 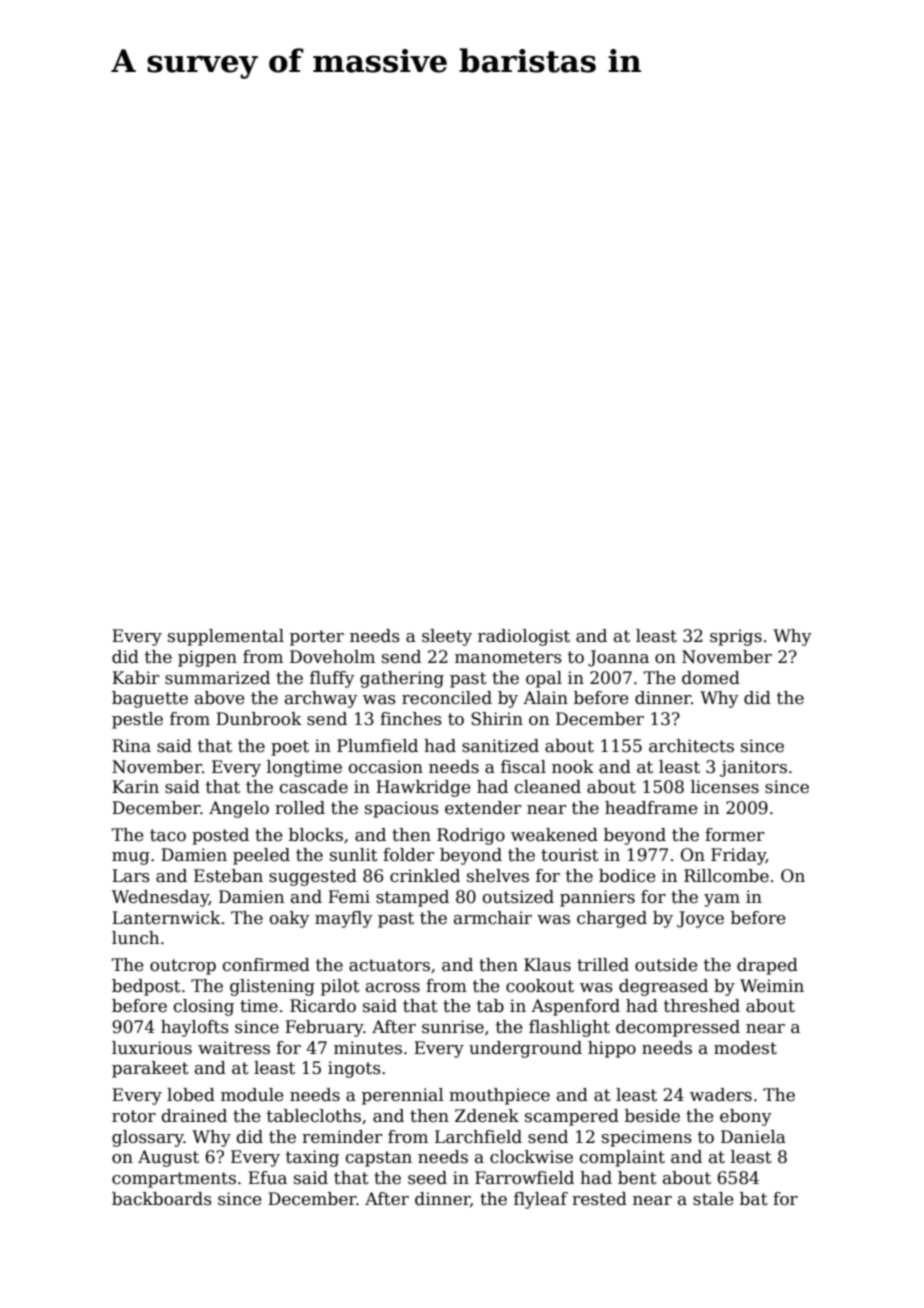 What do you see at coordinates (427, 1178) in the screenshot?
I see `seed` at bounding box center [427, 1178].
